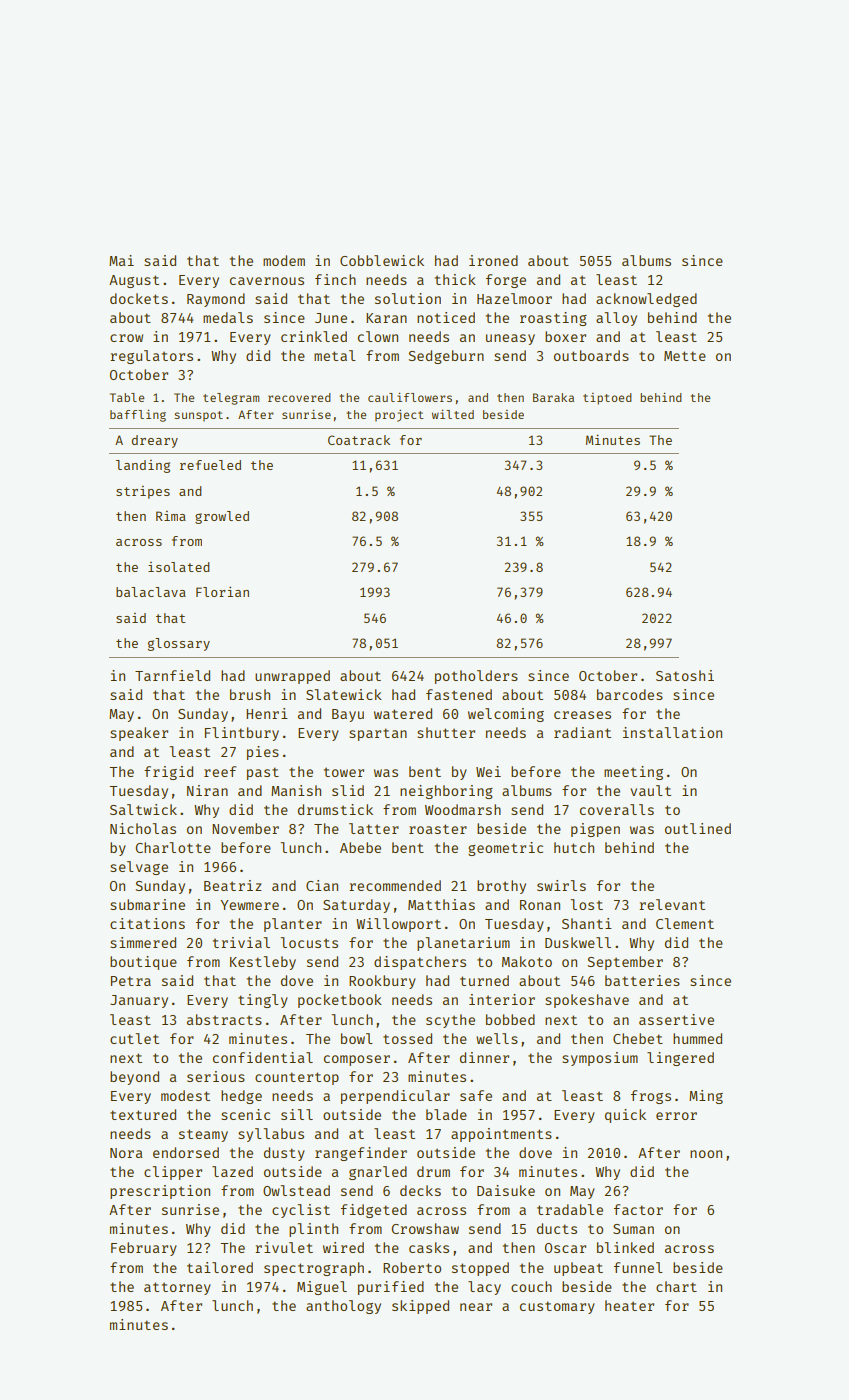 The height and width of the document is (1400, 849). I want to click on anthology, so click(343, 1307).
